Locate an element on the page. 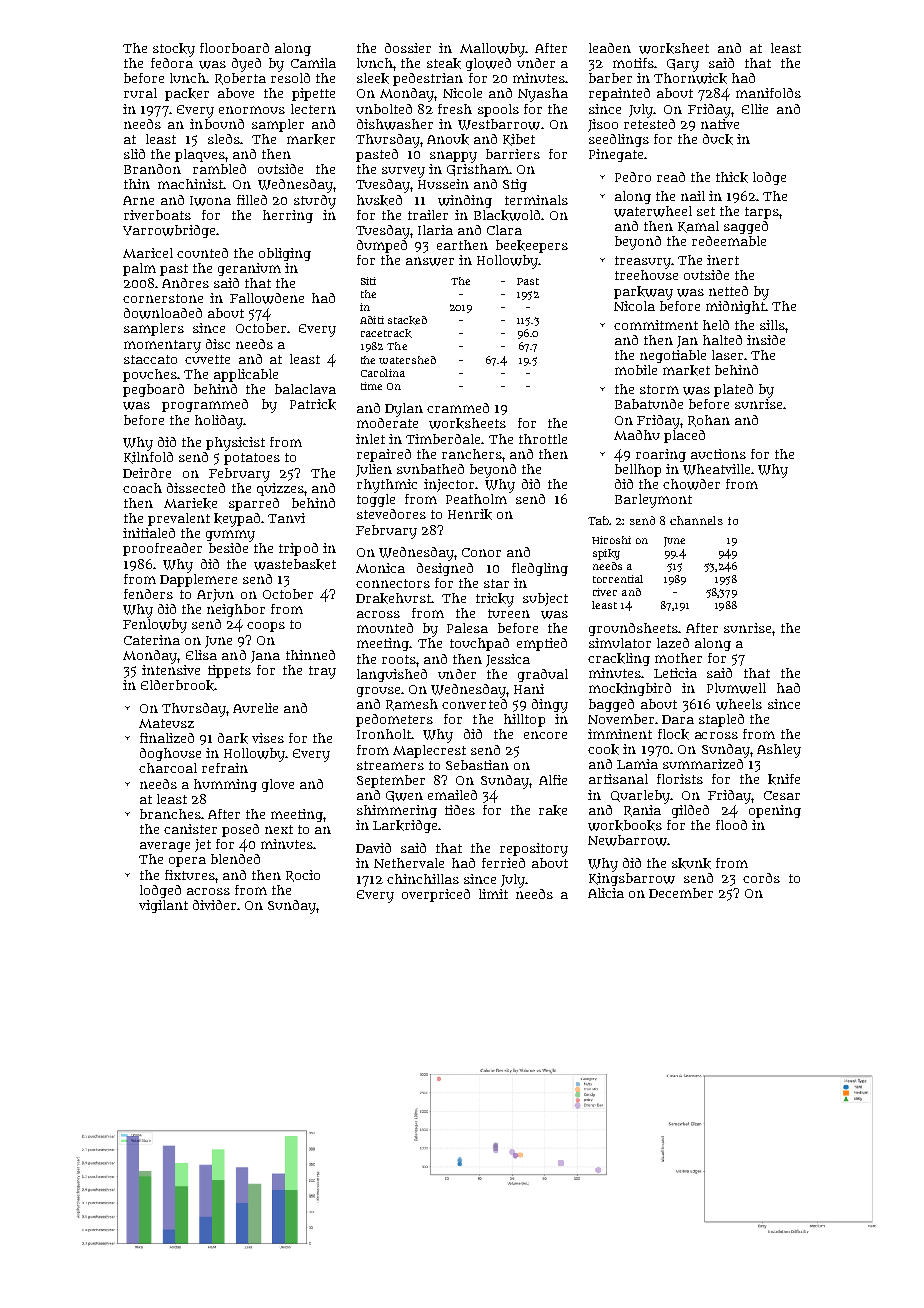 The image size is (924, 1308). Conor is located at coordinates (481, 552).
